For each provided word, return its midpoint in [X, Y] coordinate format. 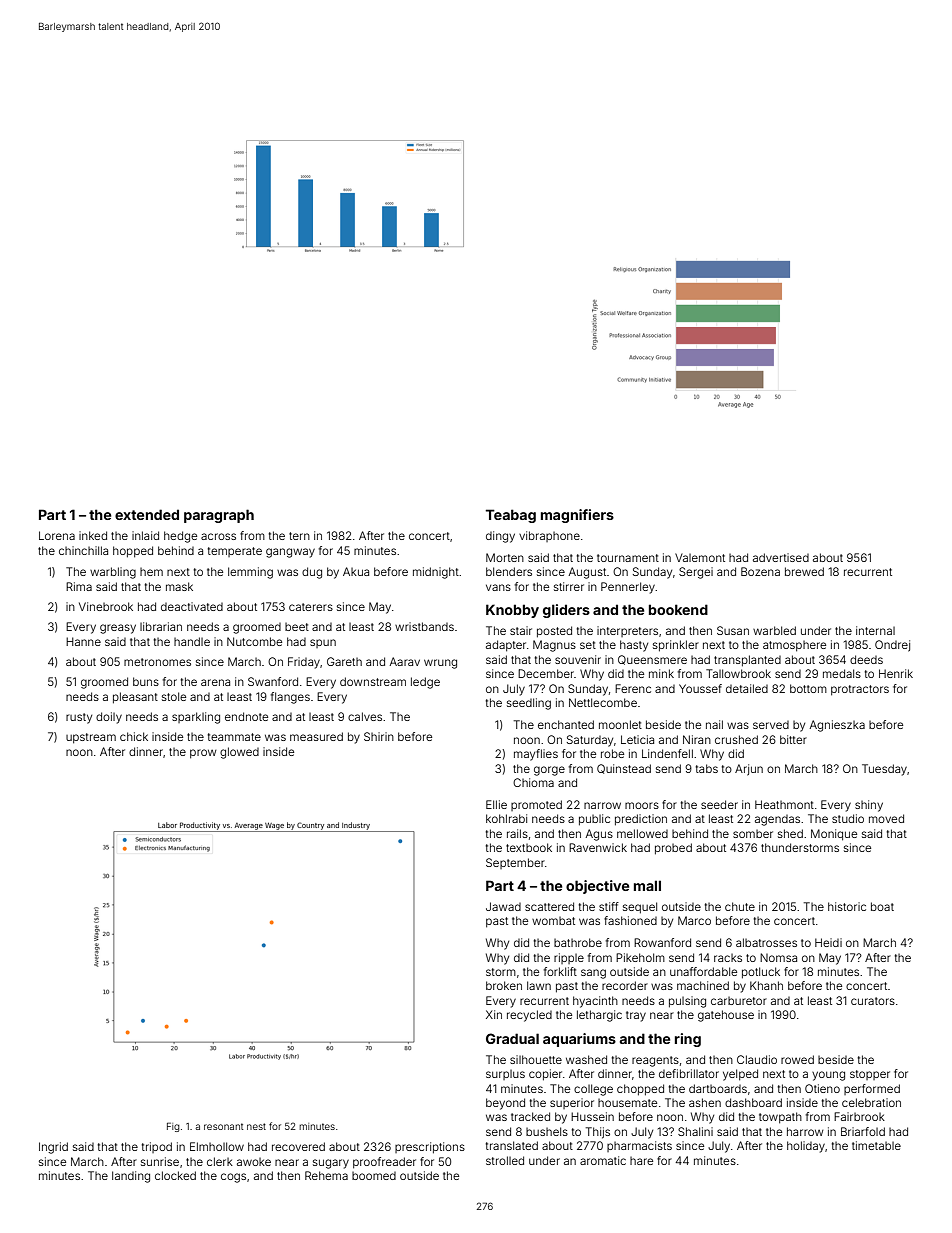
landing [131, 1177]
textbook [529, 847]
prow [203, 754]
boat [882, 906]
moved [886, 818]
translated [512, 1145]
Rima [79, 586]
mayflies [536, 755]
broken [504, 985]
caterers [311, 607]
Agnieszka [837, 726]
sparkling [196, 718]
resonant [223, 1126]
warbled [774, 630]
